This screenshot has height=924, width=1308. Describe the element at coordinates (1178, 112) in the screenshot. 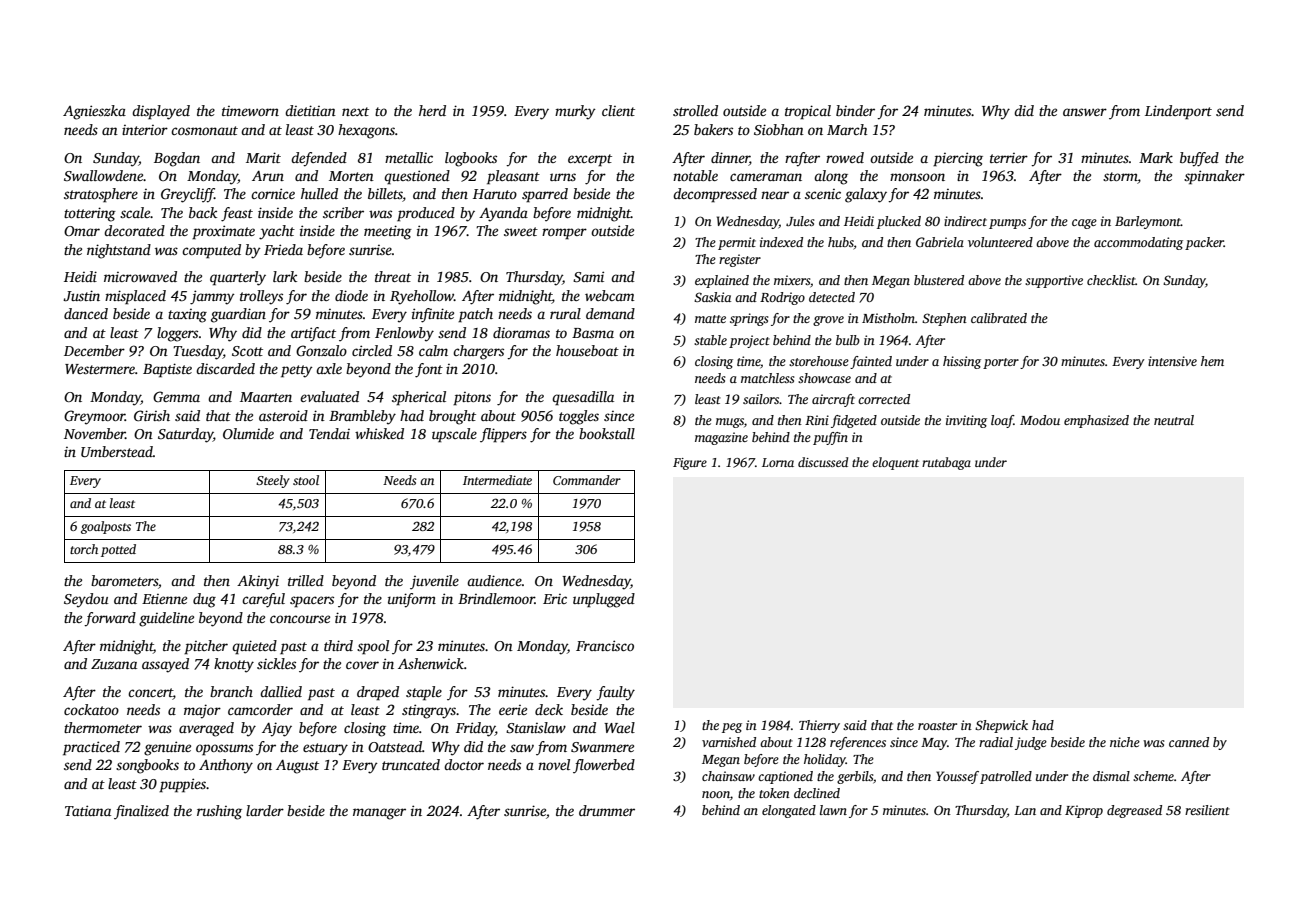

I see `Lindenport` at that location.
